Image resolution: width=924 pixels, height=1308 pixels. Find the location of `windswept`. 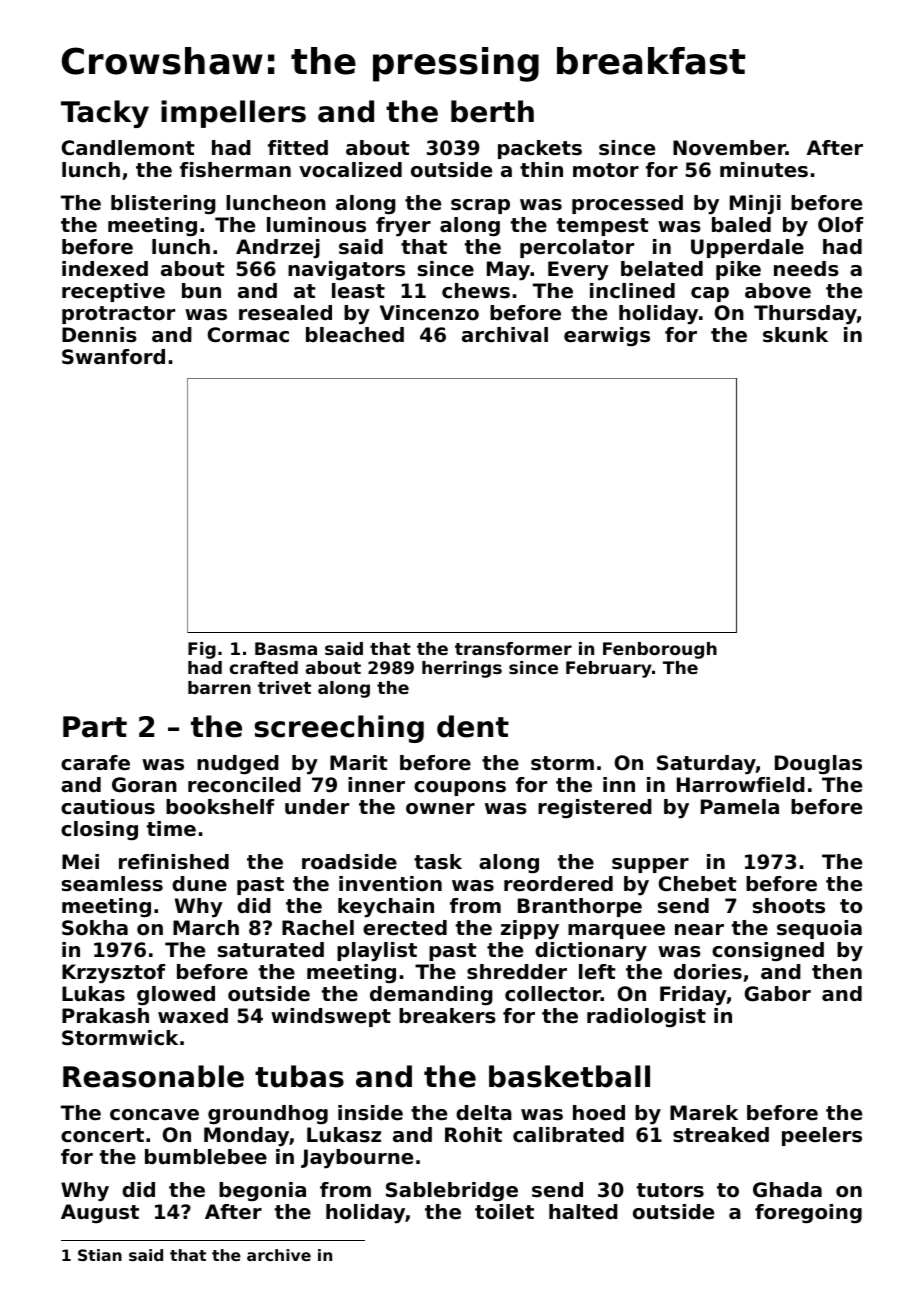

windswept is located at coordinates (331, 1017).
